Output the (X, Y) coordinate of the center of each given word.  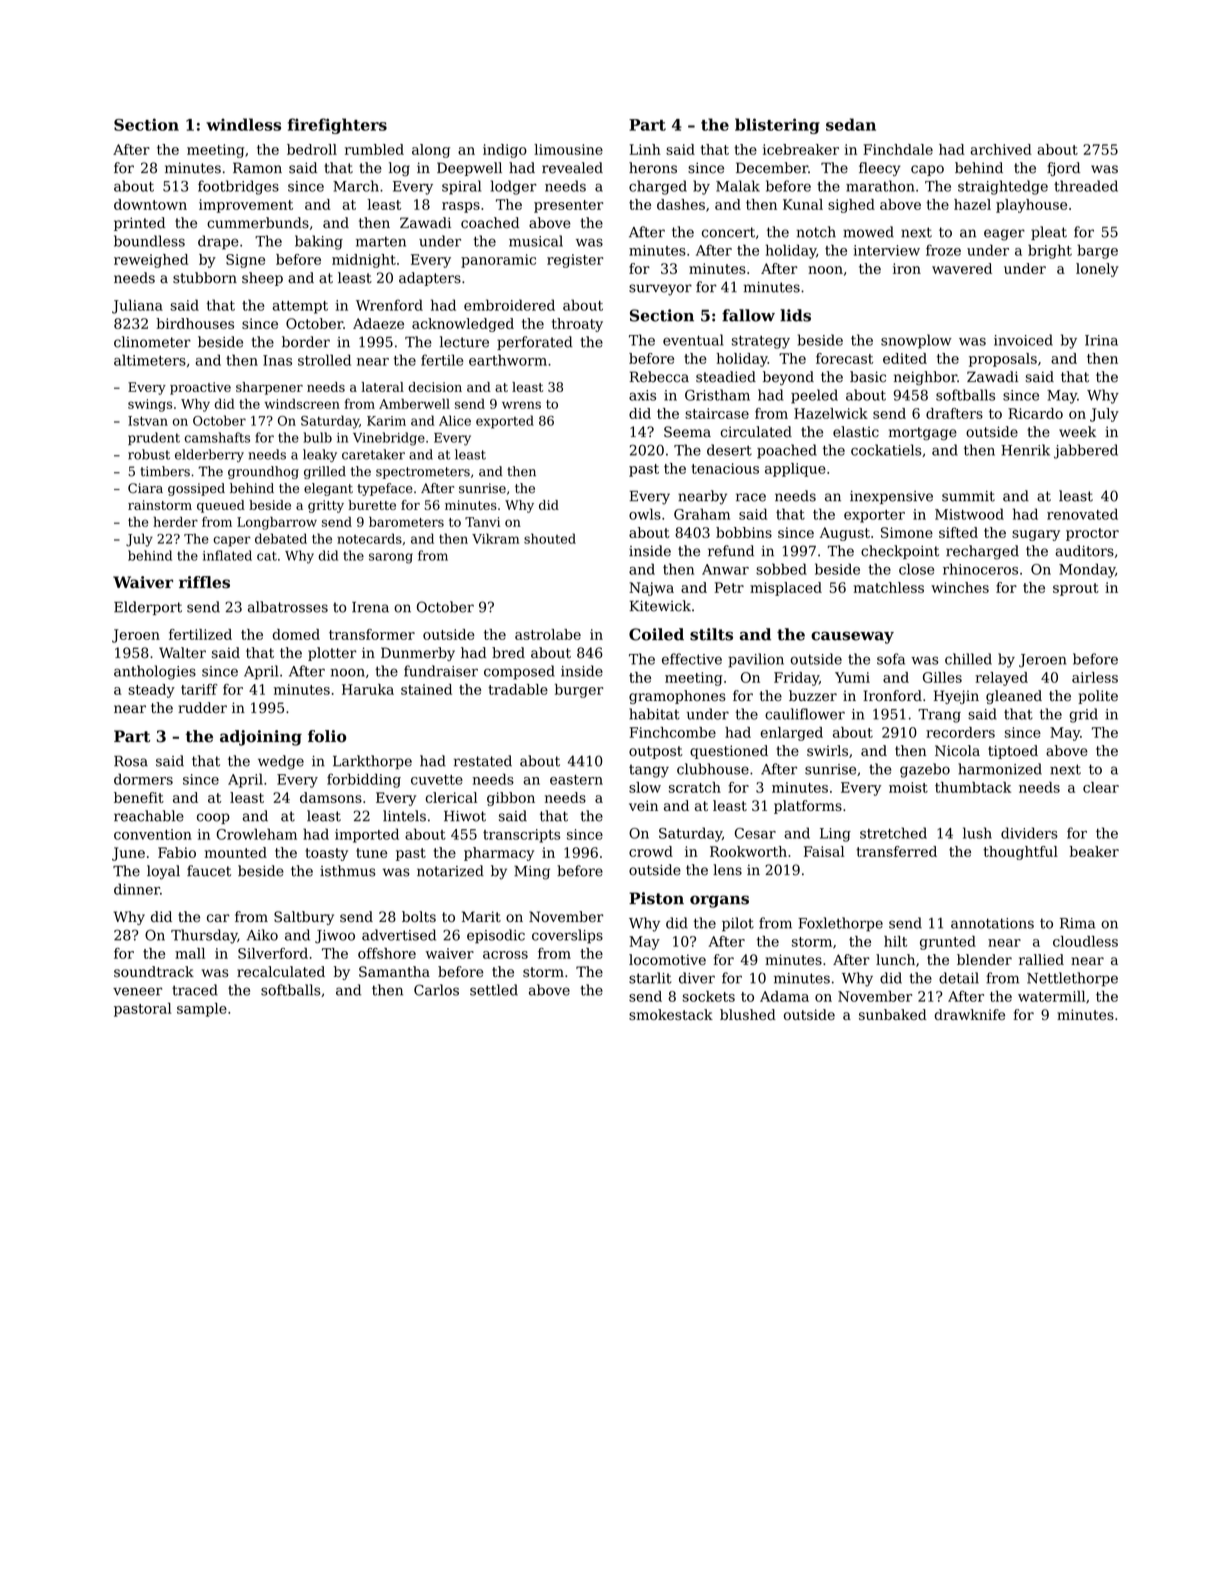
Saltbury (304, 918)
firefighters (337, 126)
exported (505, 422)
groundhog (263, 472)
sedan (851, 124)
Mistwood (969, 514)
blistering (777, 126)
